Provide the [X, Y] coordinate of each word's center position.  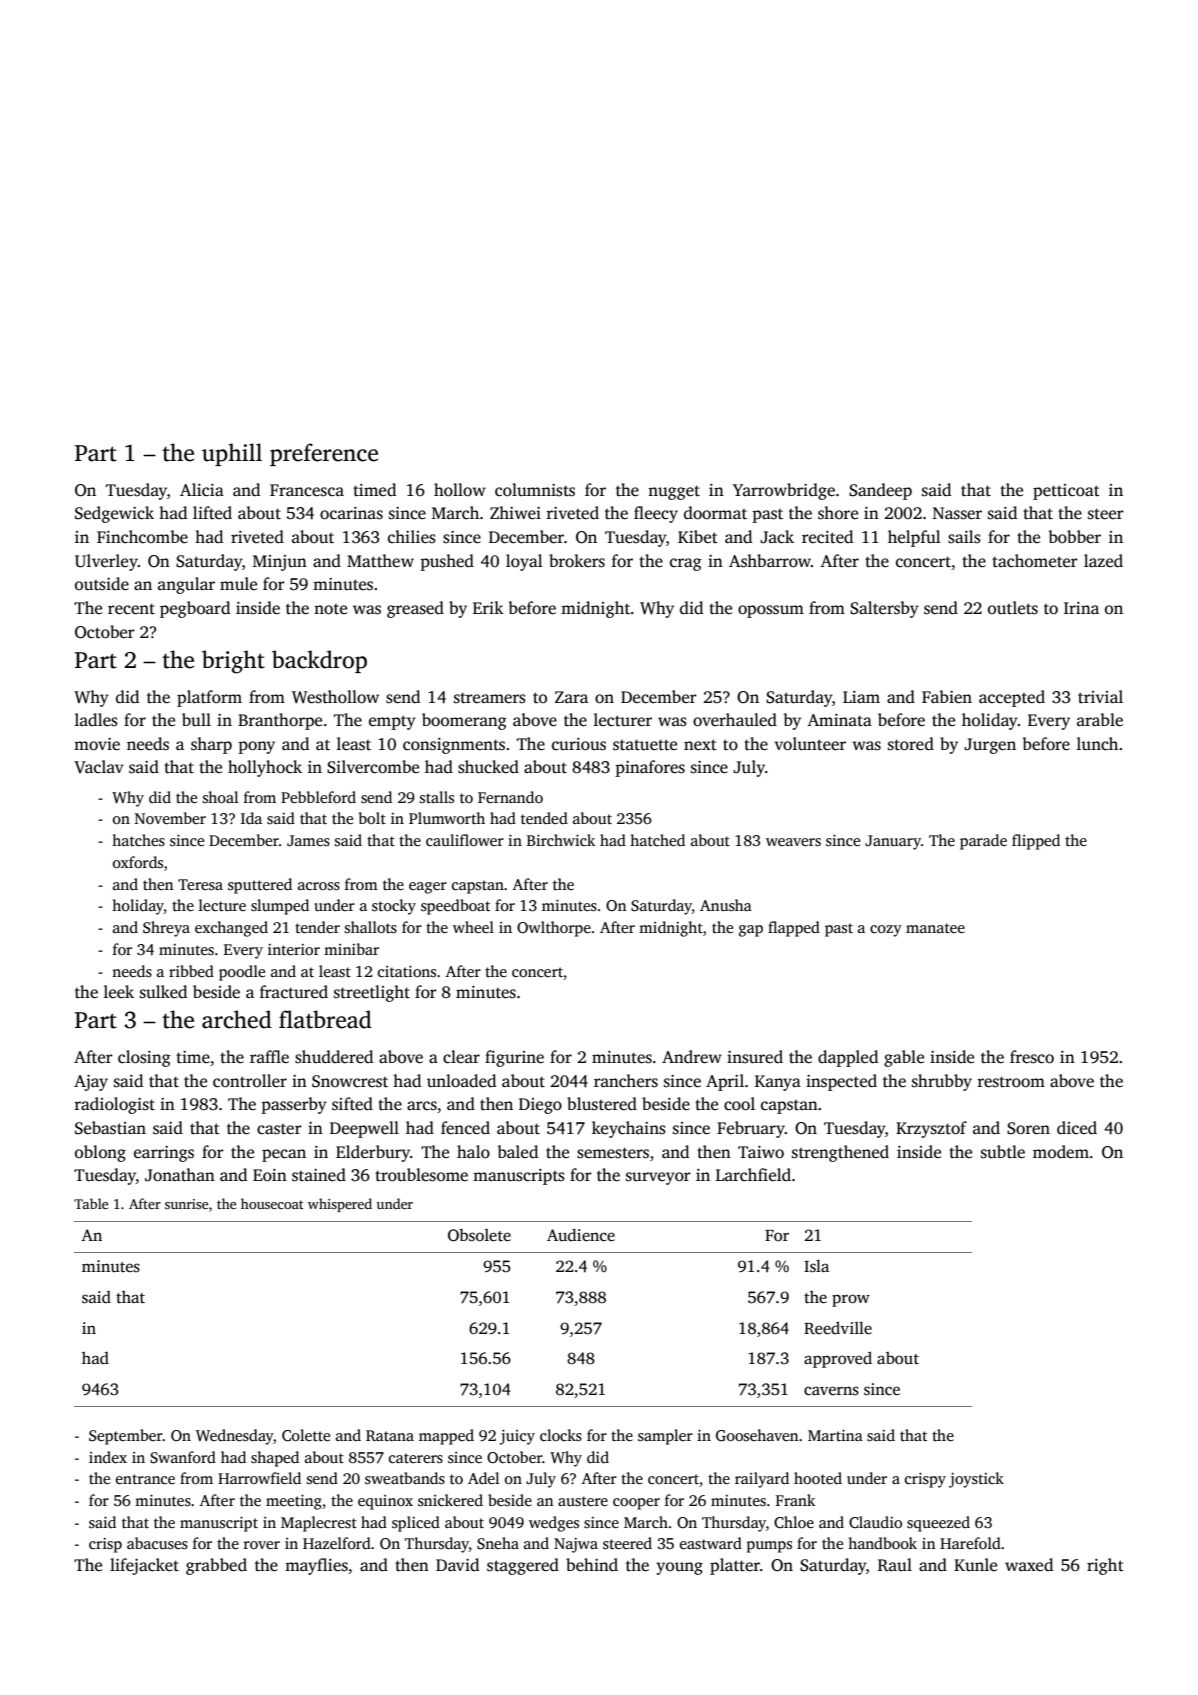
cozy [886, 931]
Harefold [970, 1543]
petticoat [1066, 492]
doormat [715, 513]
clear [461, 1057]
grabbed [216, 1566]
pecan [284, 1155]
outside [102, 584]
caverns [831, 1391]
